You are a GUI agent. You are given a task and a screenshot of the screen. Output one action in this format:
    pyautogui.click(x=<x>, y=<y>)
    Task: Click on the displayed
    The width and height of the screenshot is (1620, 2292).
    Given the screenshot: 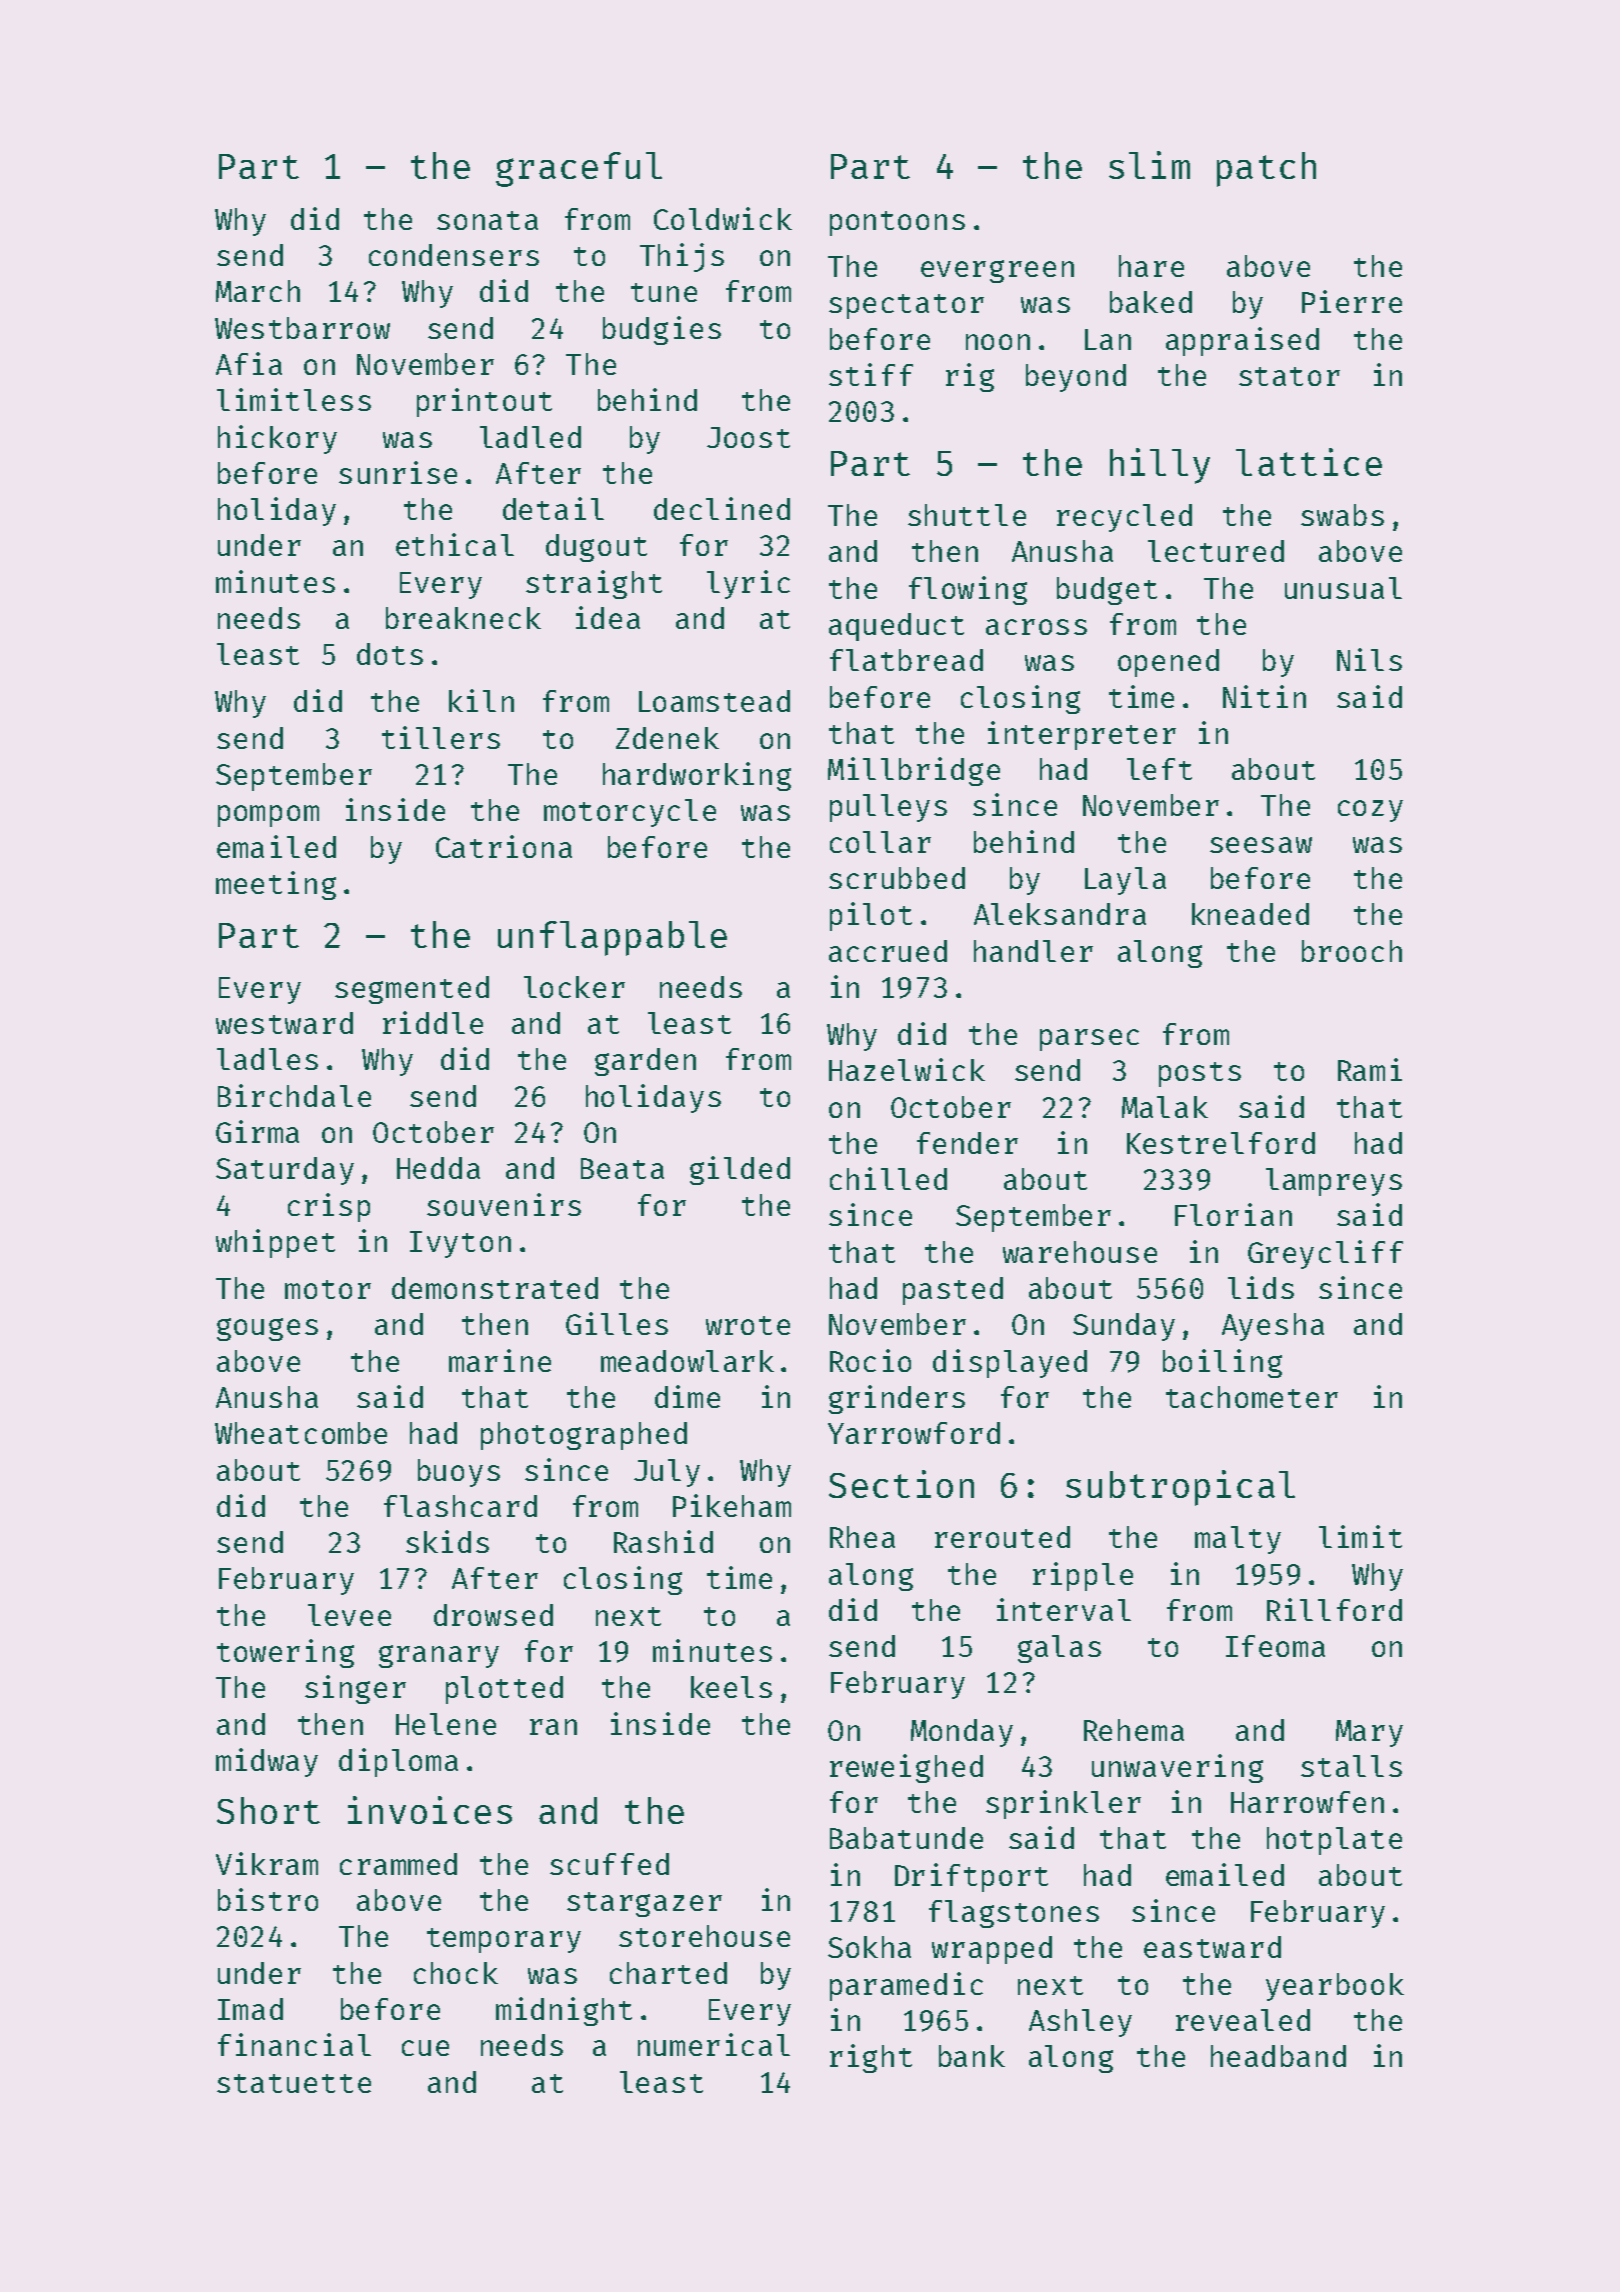 What is the action you would take?
    pyautogui.click(x=1010, y=1363)
